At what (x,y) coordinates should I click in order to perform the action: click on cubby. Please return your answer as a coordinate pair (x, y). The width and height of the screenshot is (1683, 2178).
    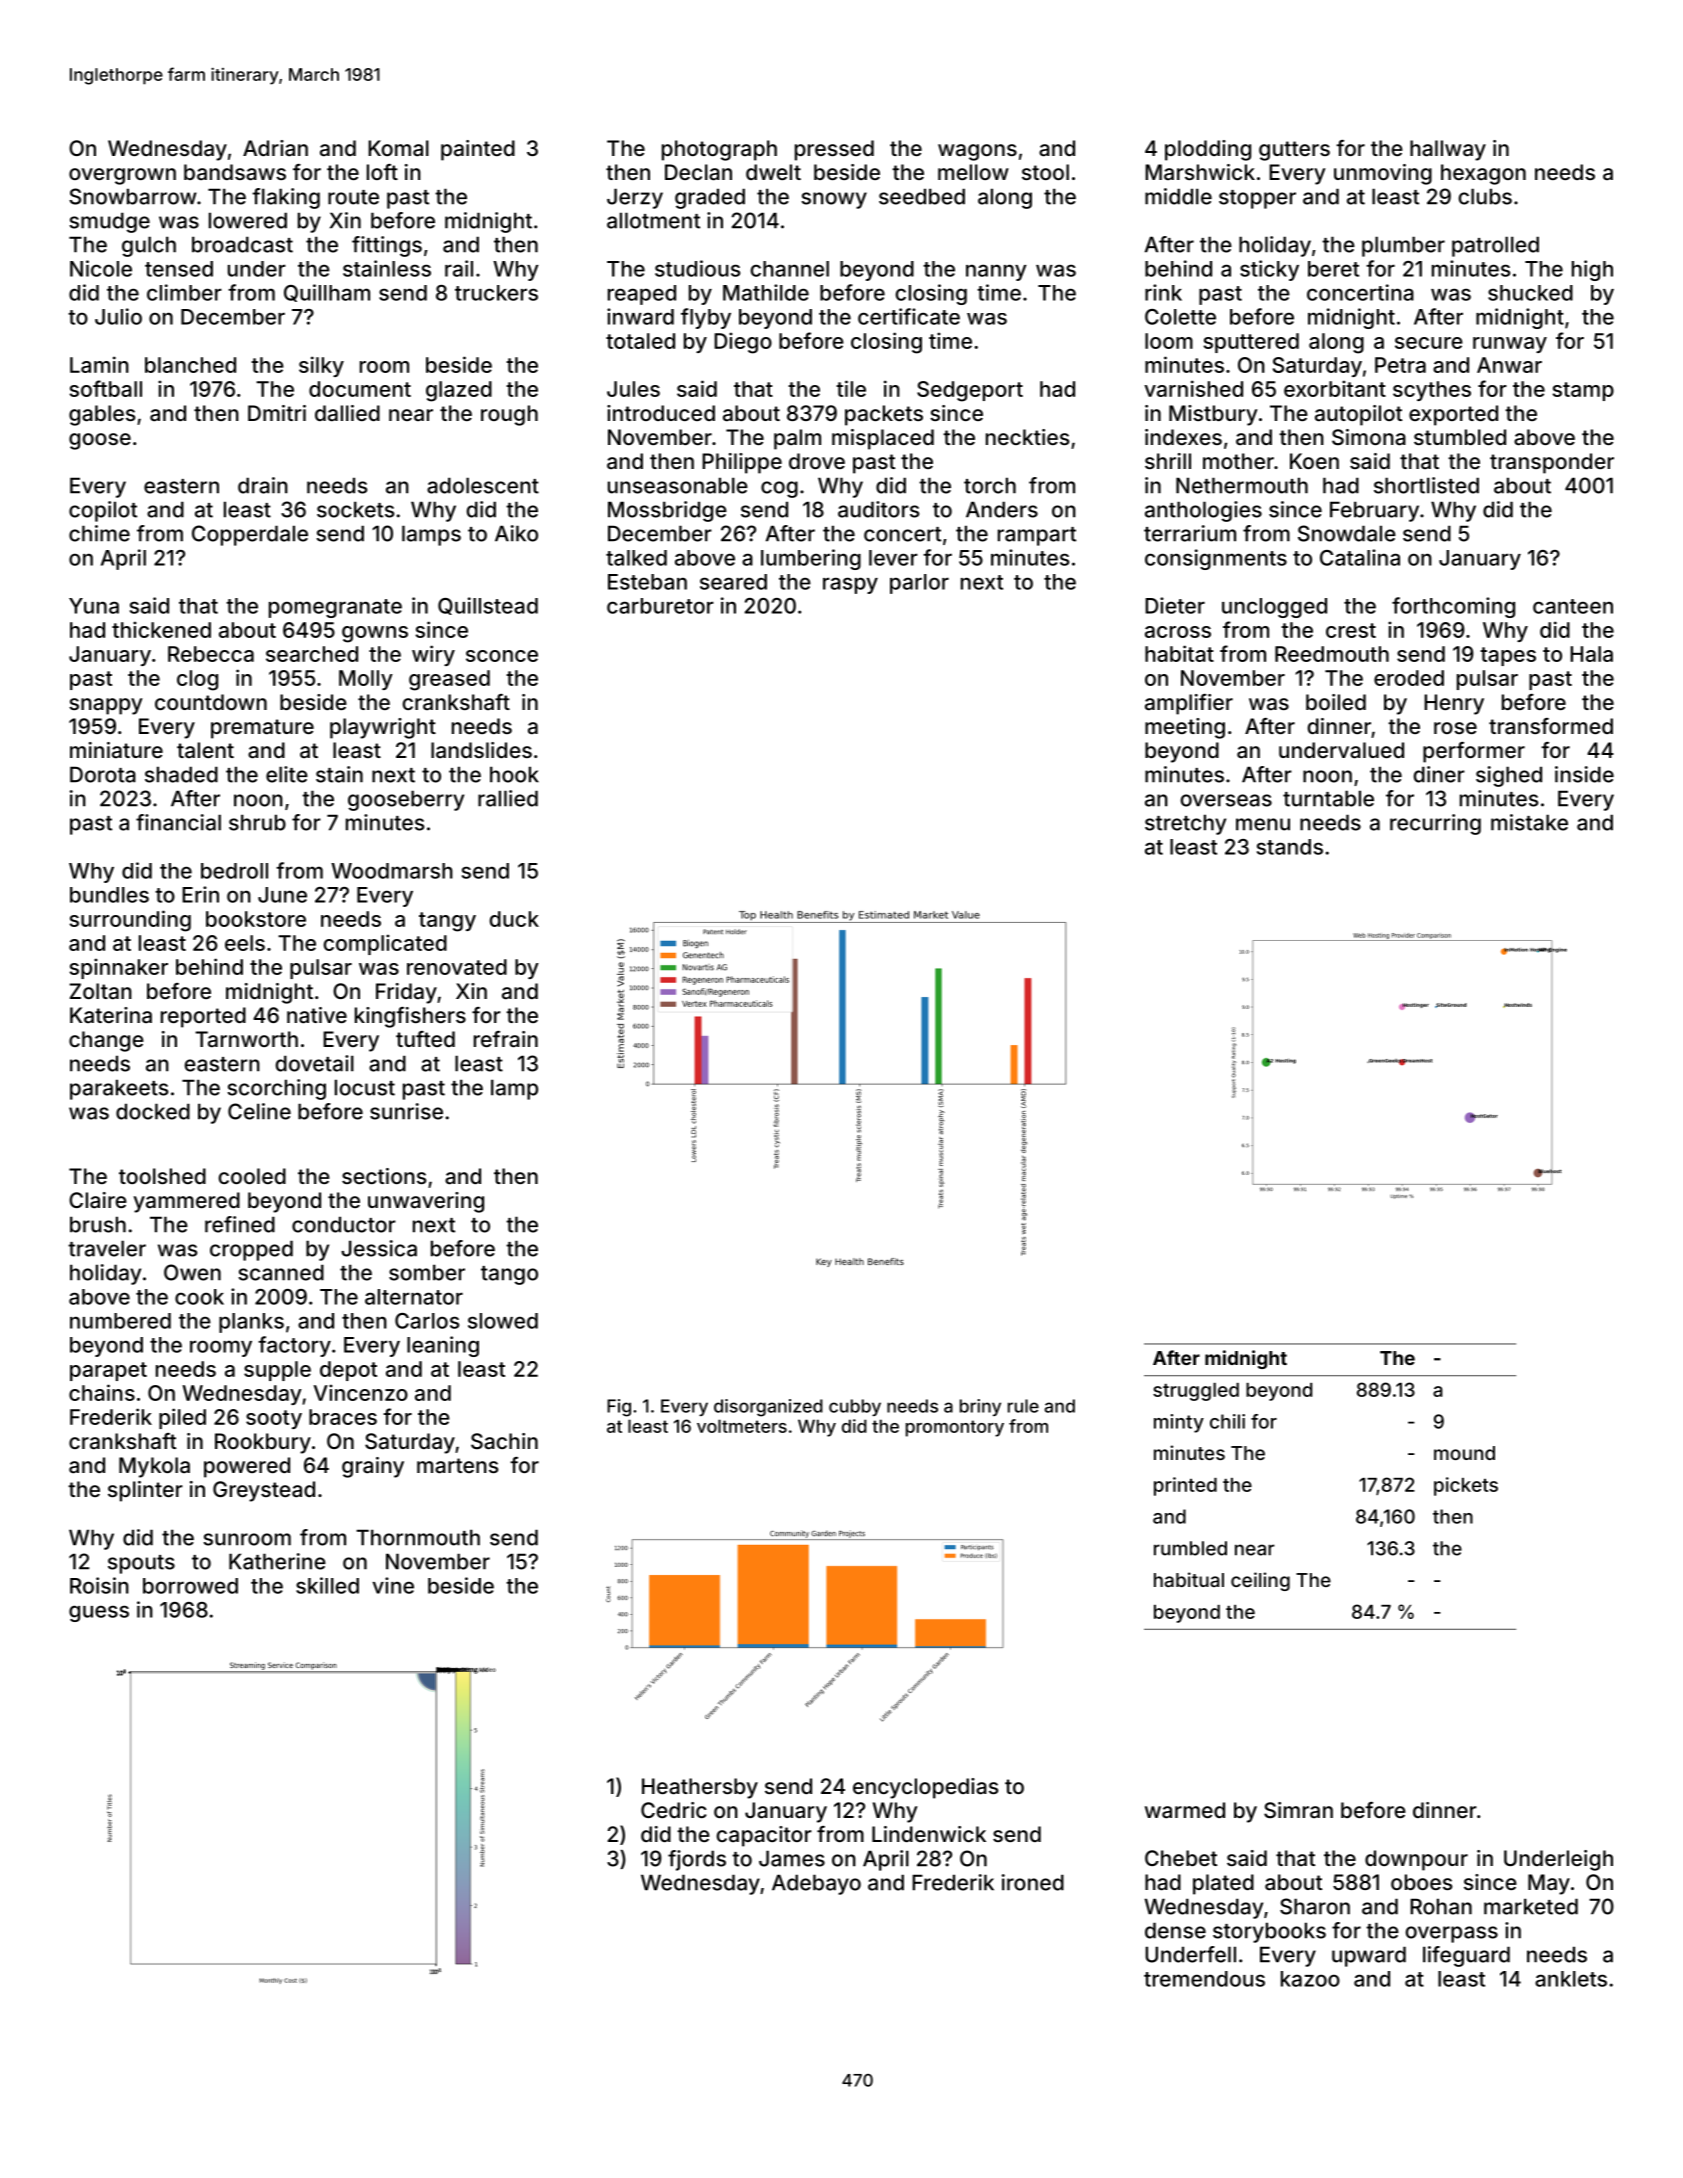
    Looking at the image, I should click on (855, 1407).
